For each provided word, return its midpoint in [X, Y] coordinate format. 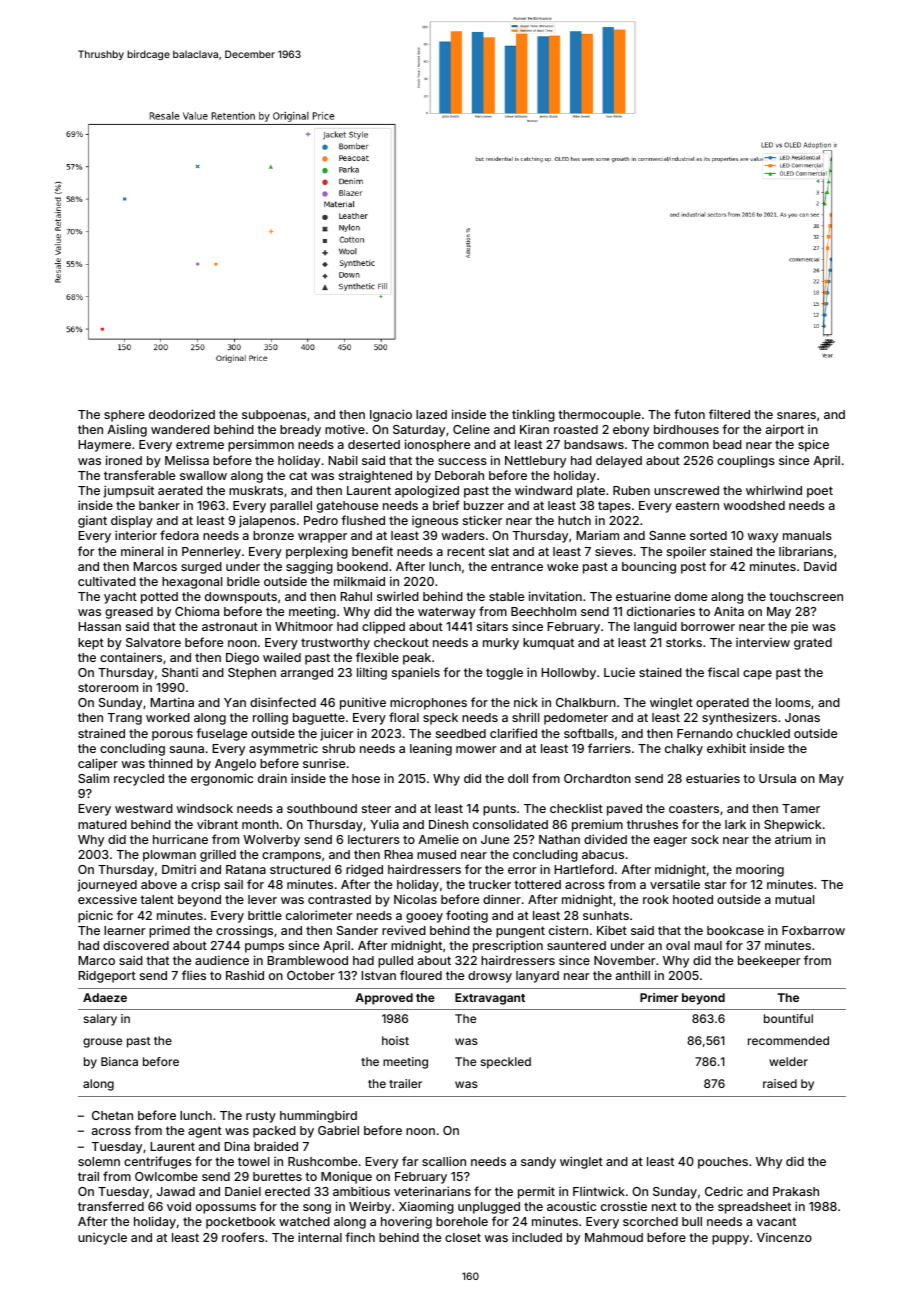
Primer [659, 997]
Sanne [667, 535]
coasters [694, 808]
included [537, 1237]
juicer [337, 734]
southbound [322, 808]
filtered [729, 414]
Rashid [245, 975]
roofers [243, 1237]
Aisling [127, 430]
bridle [243, 581]
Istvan [378, 975]
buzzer [484, 505]
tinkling [533, 415]
